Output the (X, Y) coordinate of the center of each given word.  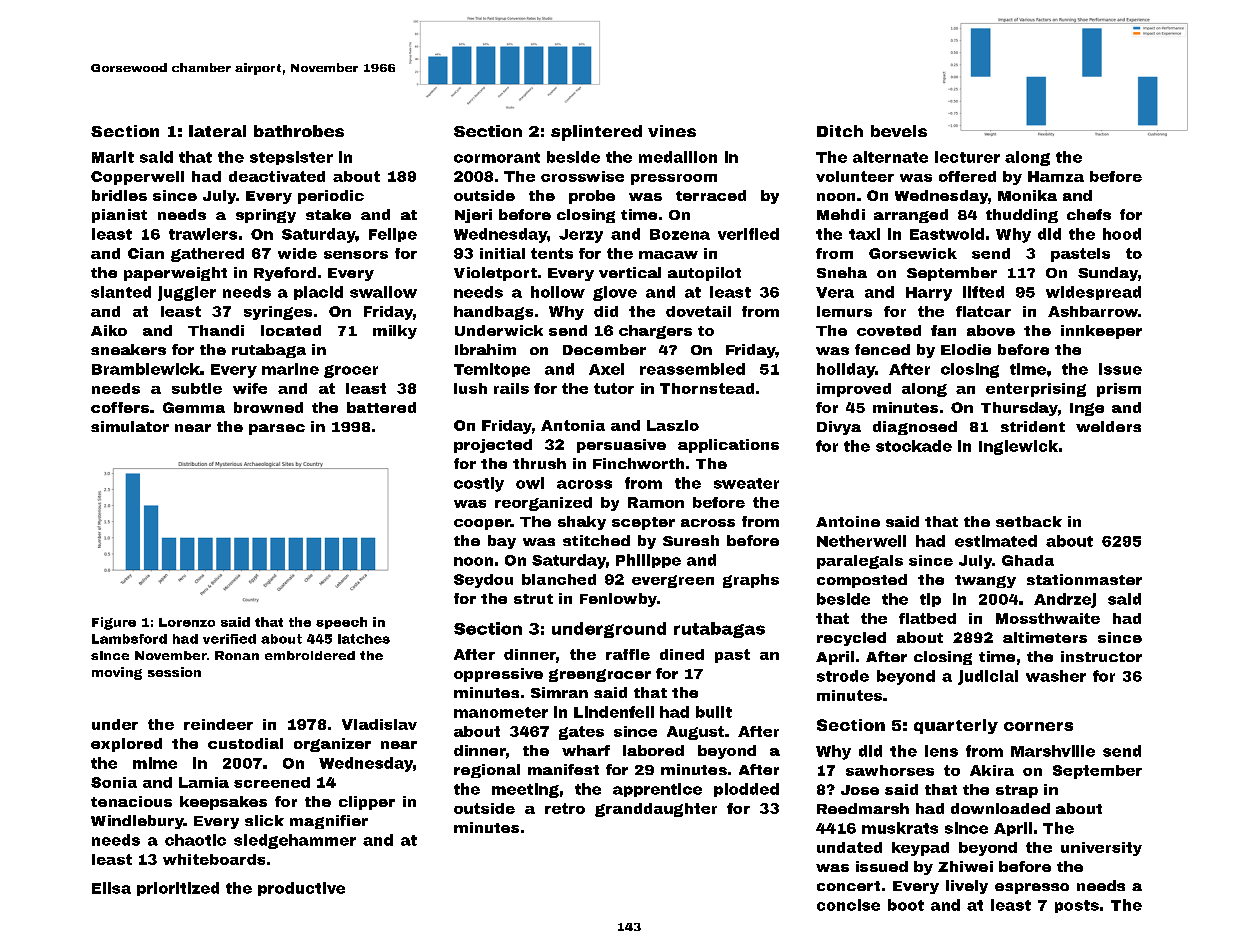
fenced (882, 349)
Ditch (840, 131)
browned (268, 407)
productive (301, 889)
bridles (119, 195)
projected (493, 446)
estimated (996, 541)
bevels (899, 131)
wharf (586, 750)
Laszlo (673, 425)
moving (117, 673)
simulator (130, 426)
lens (941, 751)
